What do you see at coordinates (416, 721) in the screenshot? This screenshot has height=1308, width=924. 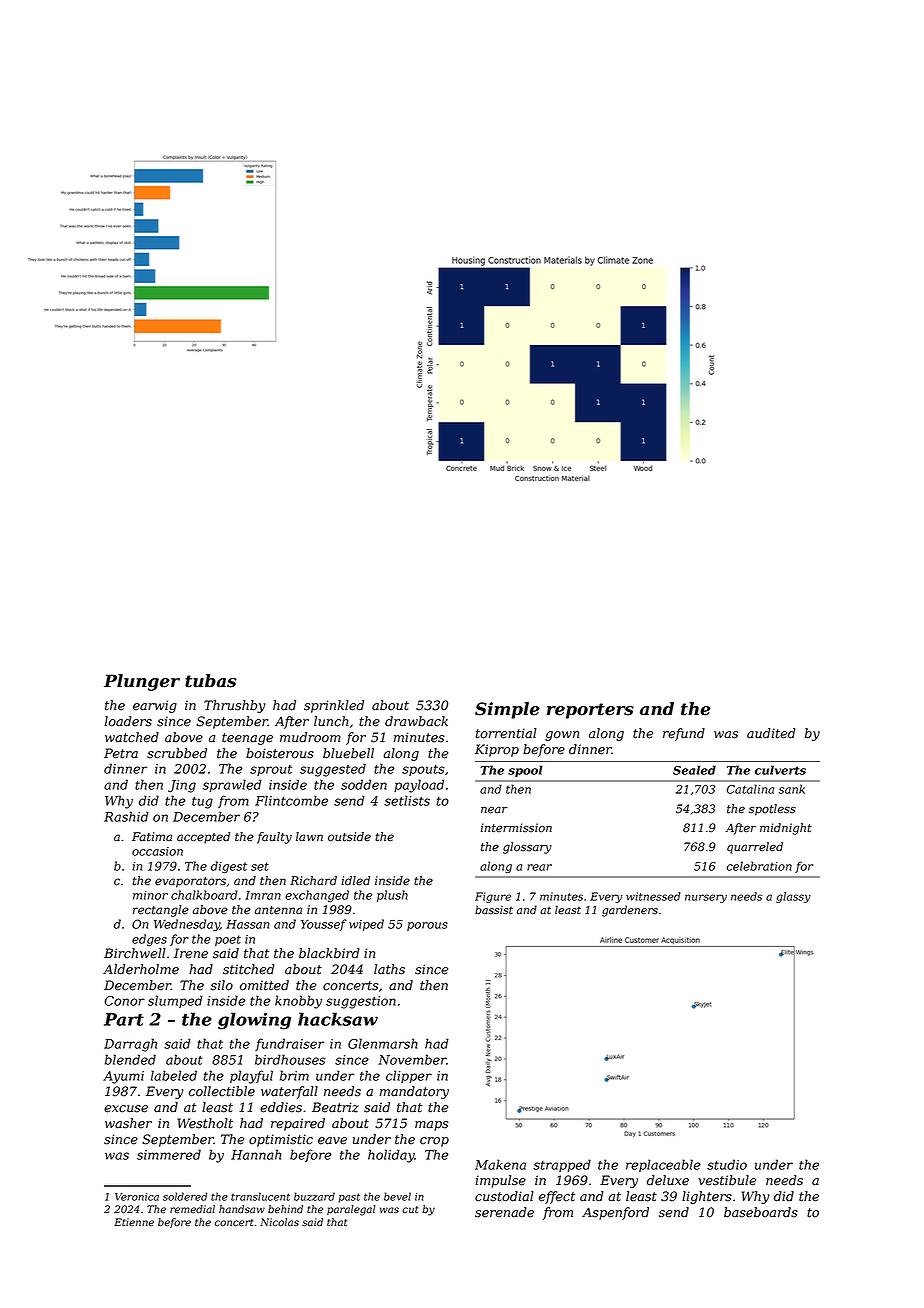 I see `drawback` at bounding box center [416, 721].
